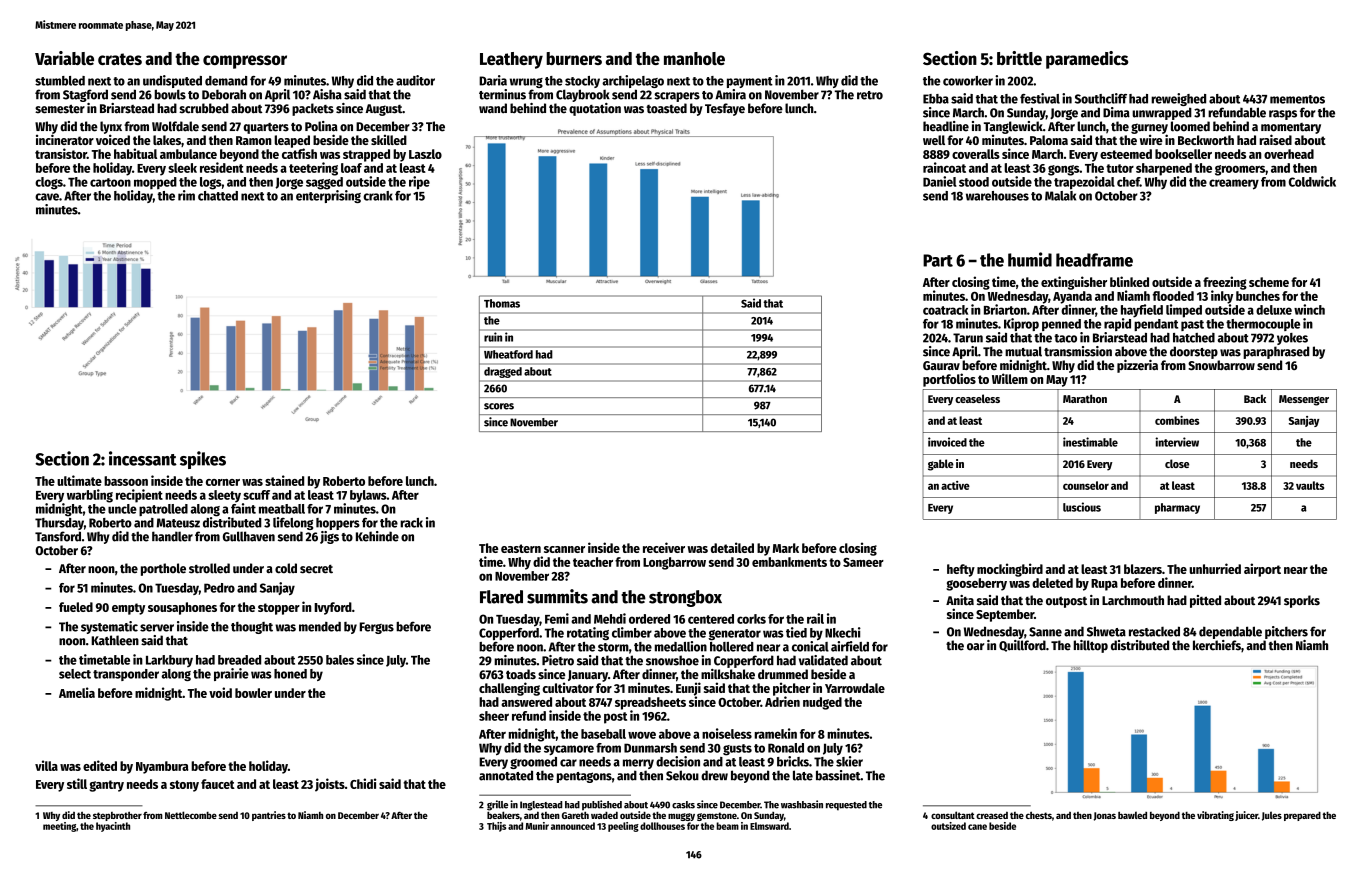  Describe the element at coordinates (1019, 58) in the page. I see `brittle` at that location.
